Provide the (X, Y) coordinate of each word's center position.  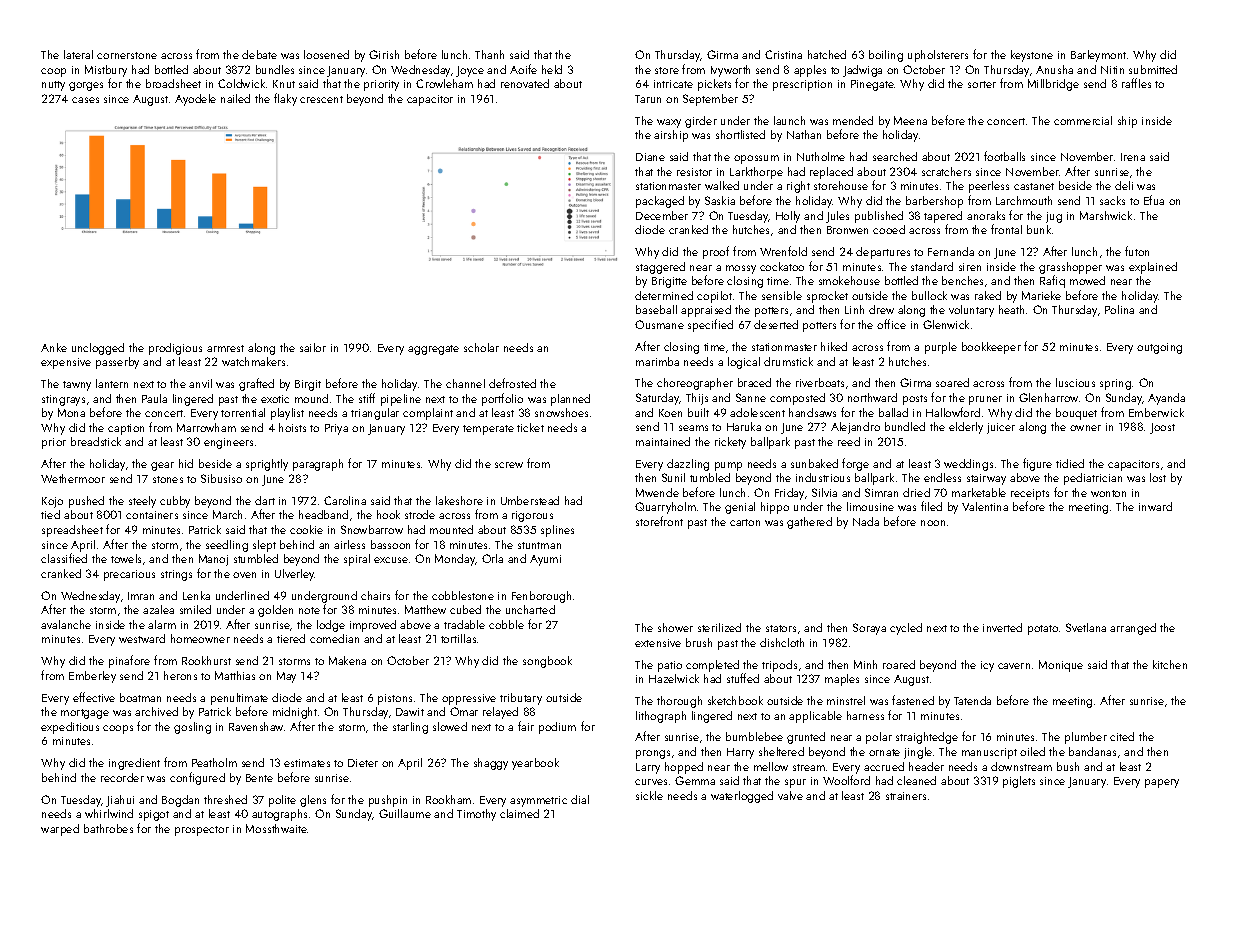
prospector (202, 831)
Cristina (783, 54)
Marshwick (1106, 215)
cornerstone (127, 55)
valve (790, 795)
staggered (660, 268)
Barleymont (1098, 56)
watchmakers (253, 361)
